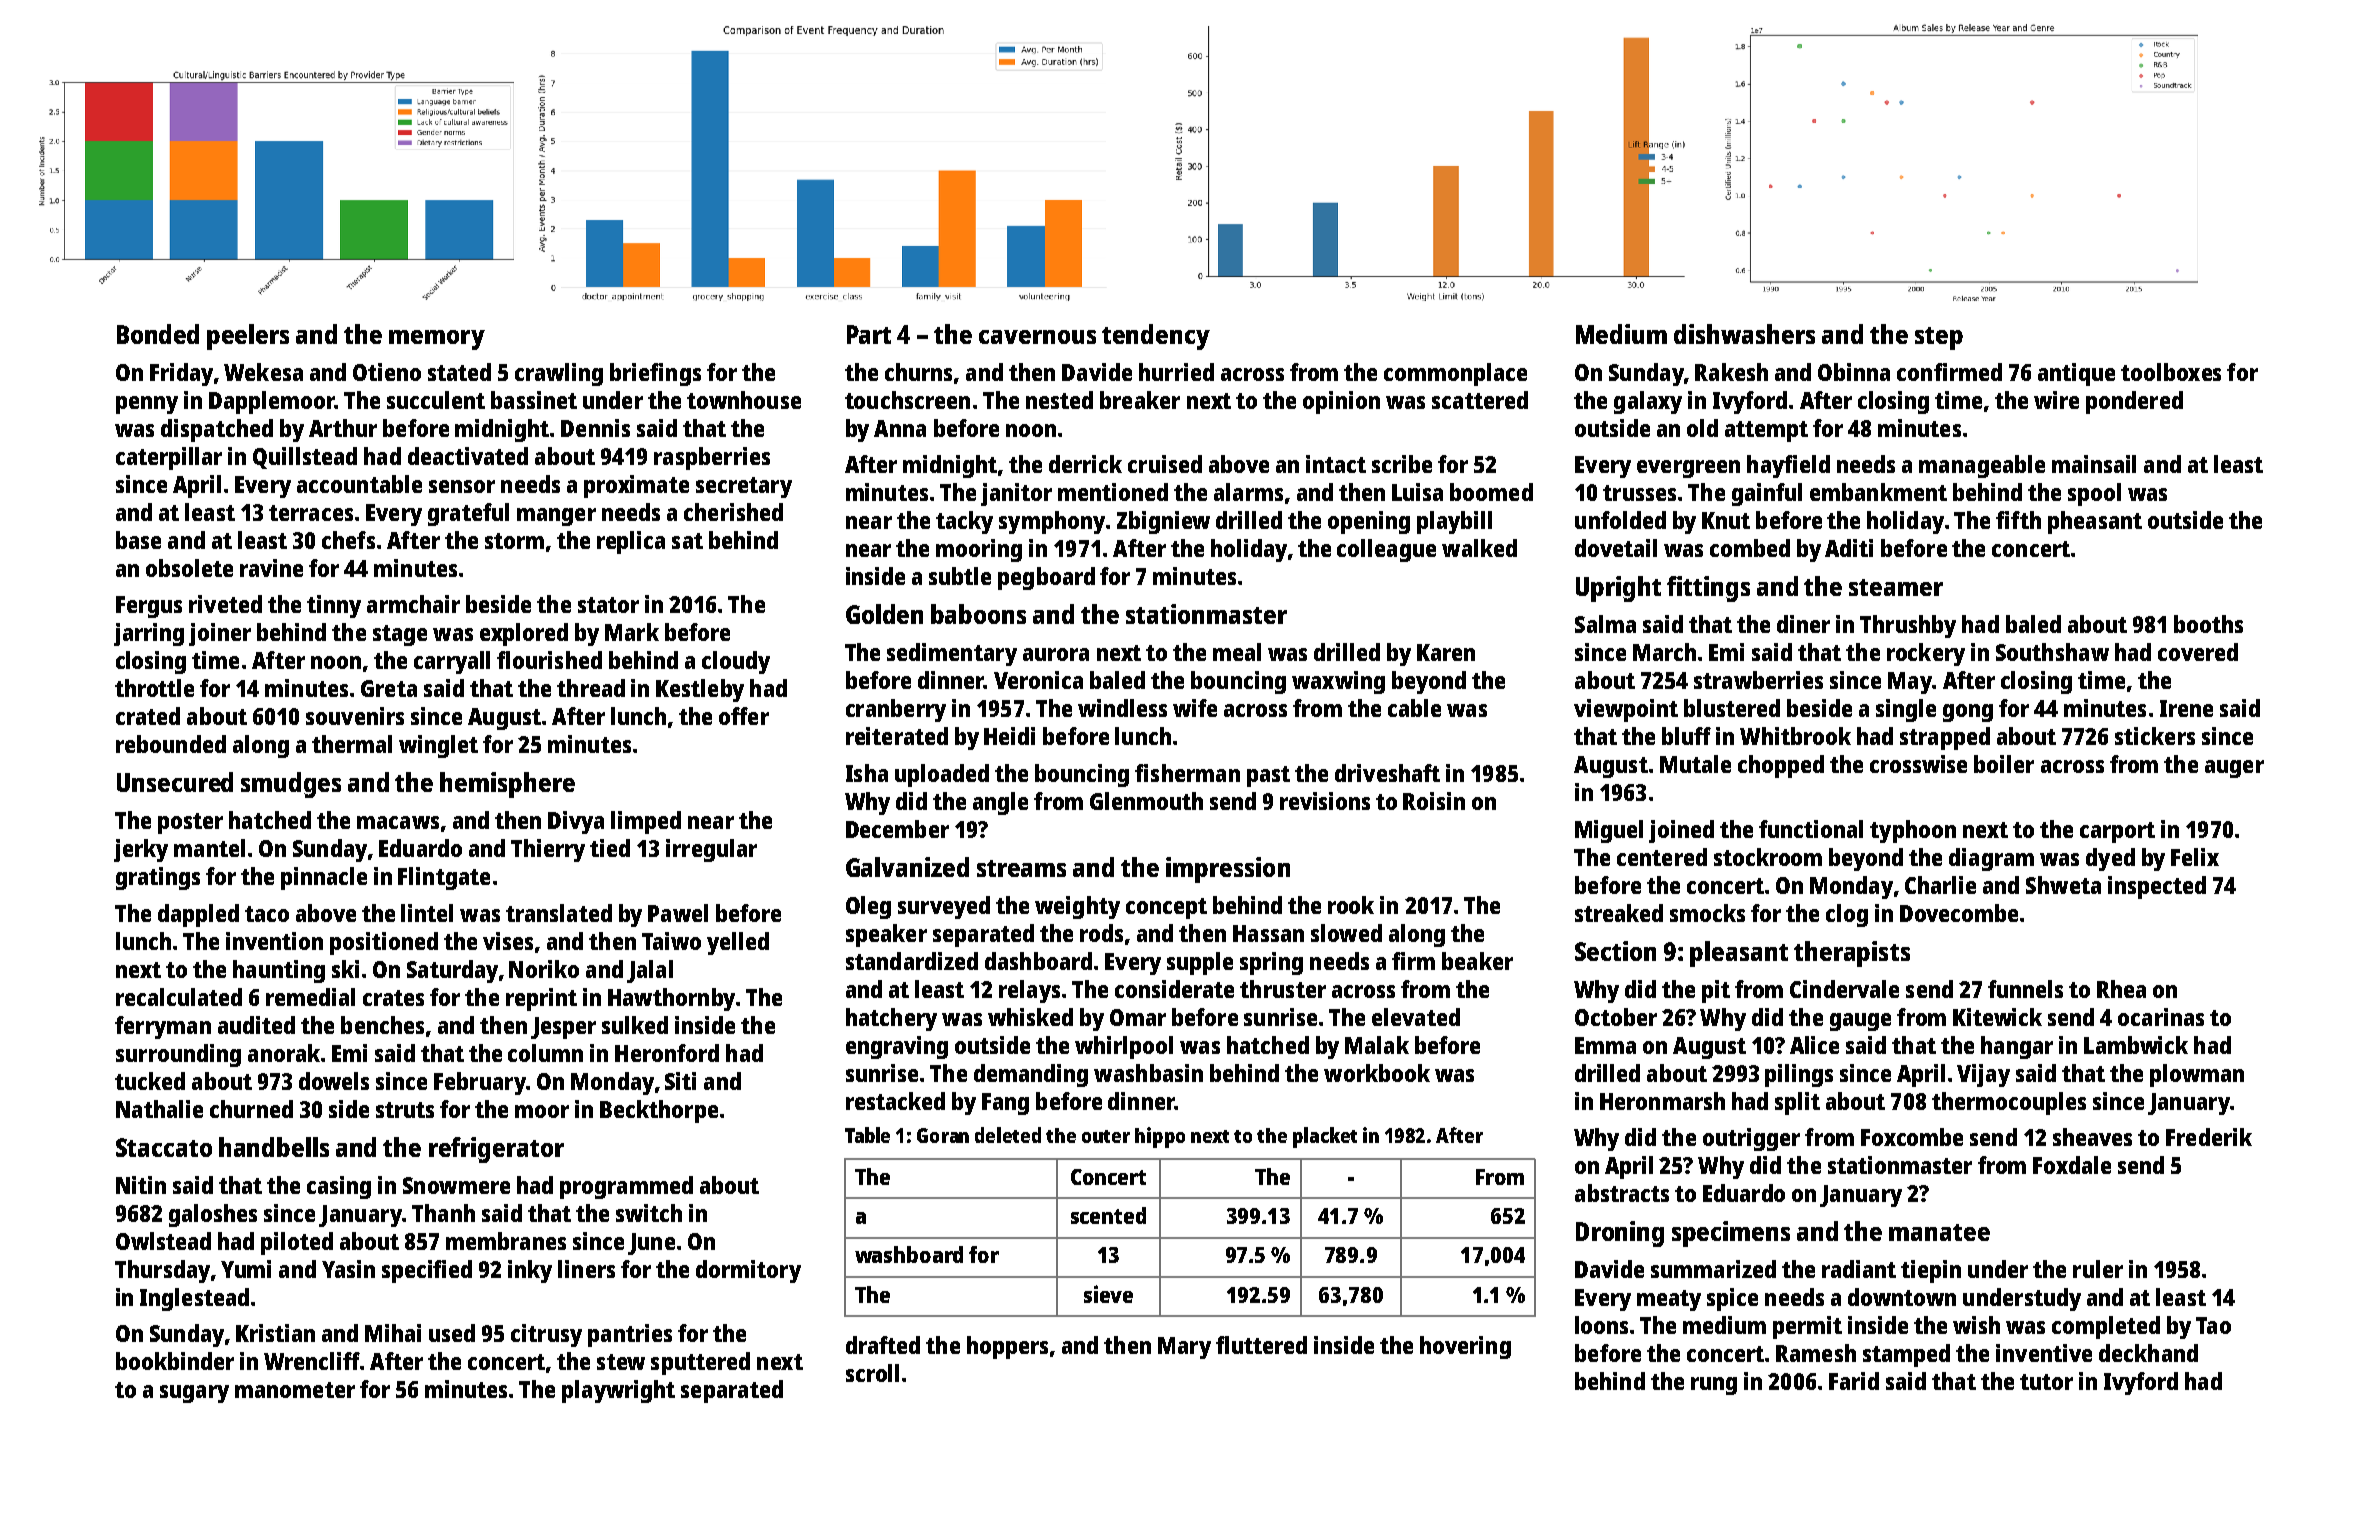 This screenshot has height=1540, width=2380. Describe the element at coordinates (541, 999) in the screenshot. I see `reprint` at that location.
